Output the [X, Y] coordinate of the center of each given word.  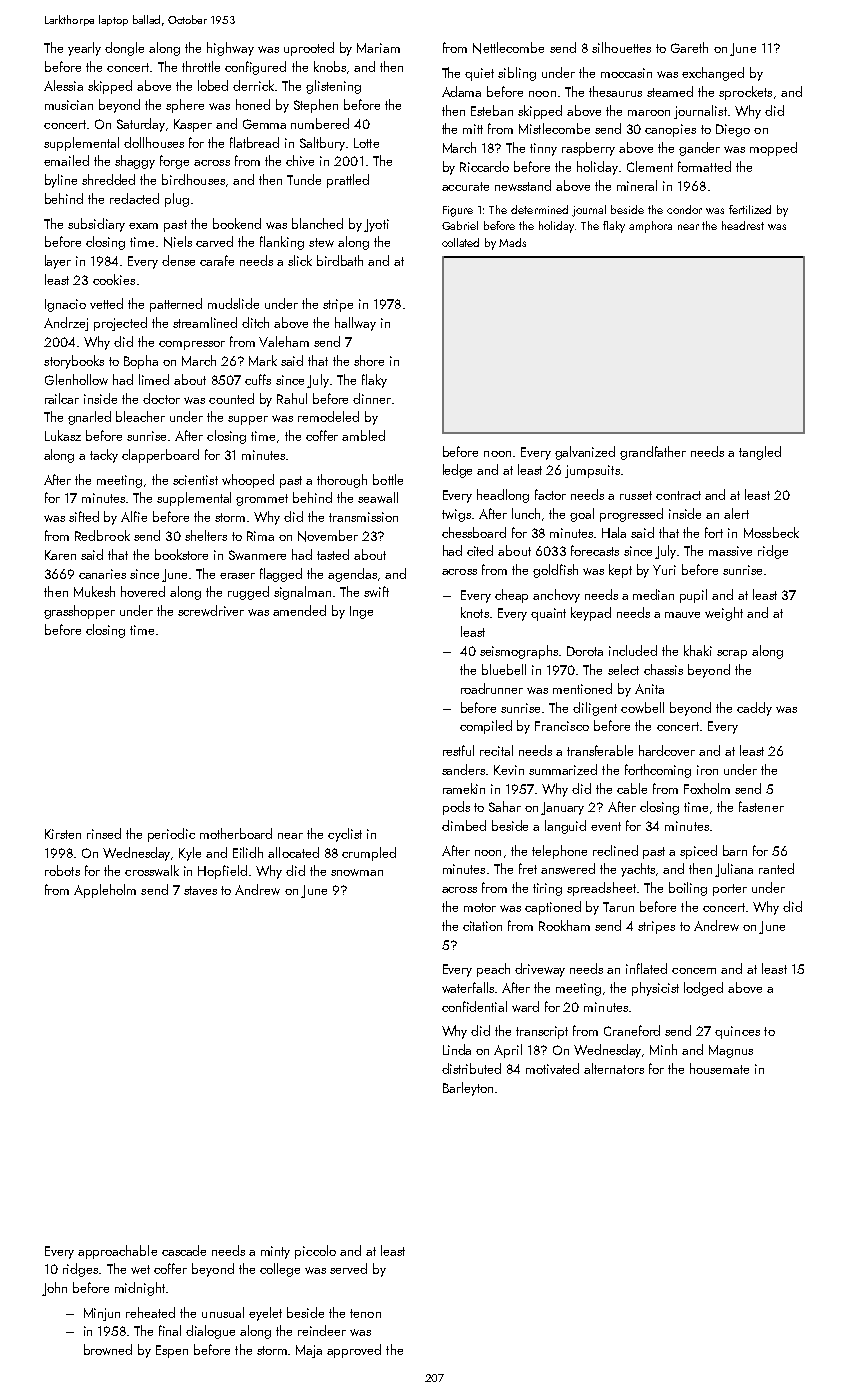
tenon [365, 1313]
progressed [631, 515]
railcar [62, 398]
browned [108, 1349]
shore [369, 360]
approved [354, 1351]
